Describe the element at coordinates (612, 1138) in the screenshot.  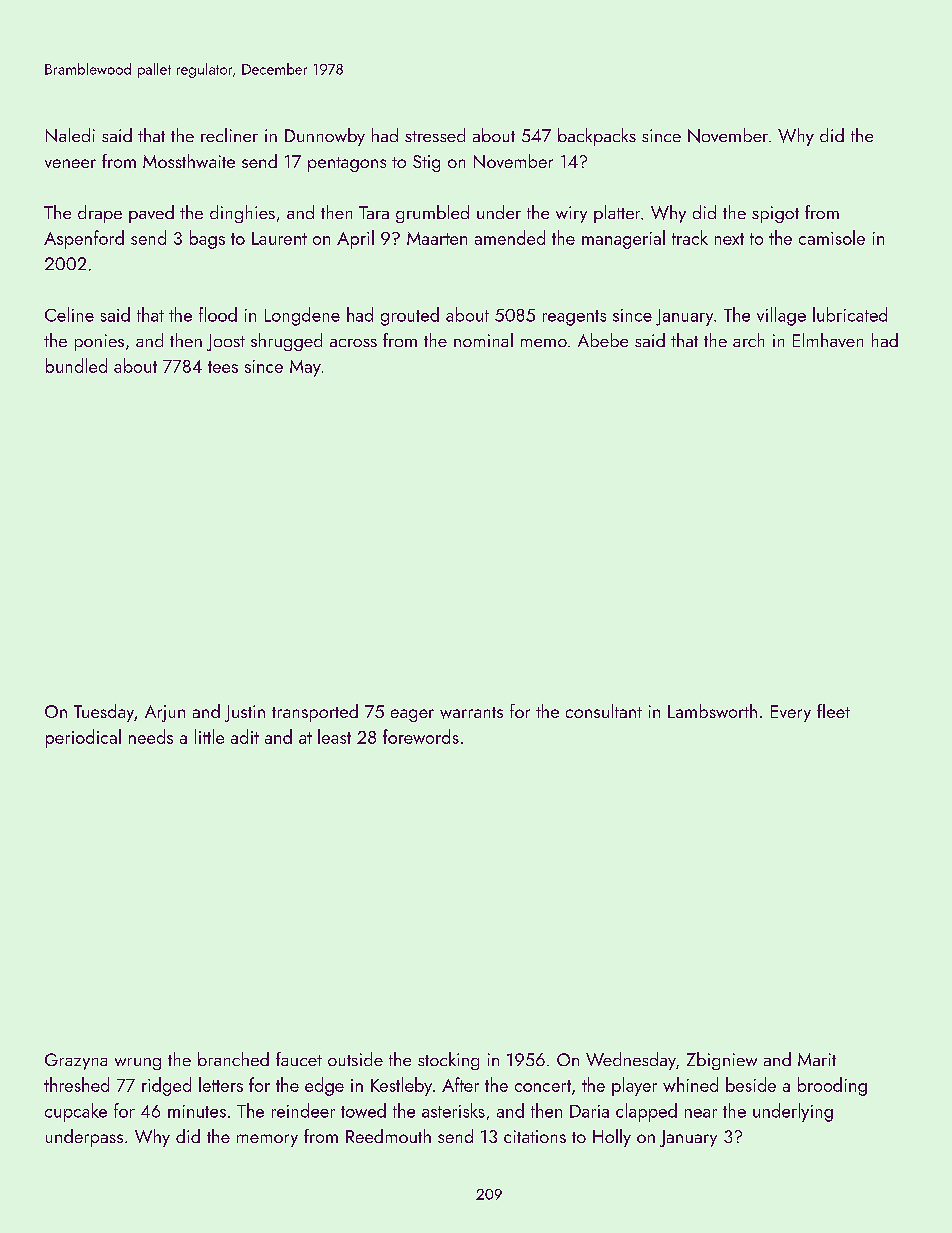
I see `Holly` at that location.
